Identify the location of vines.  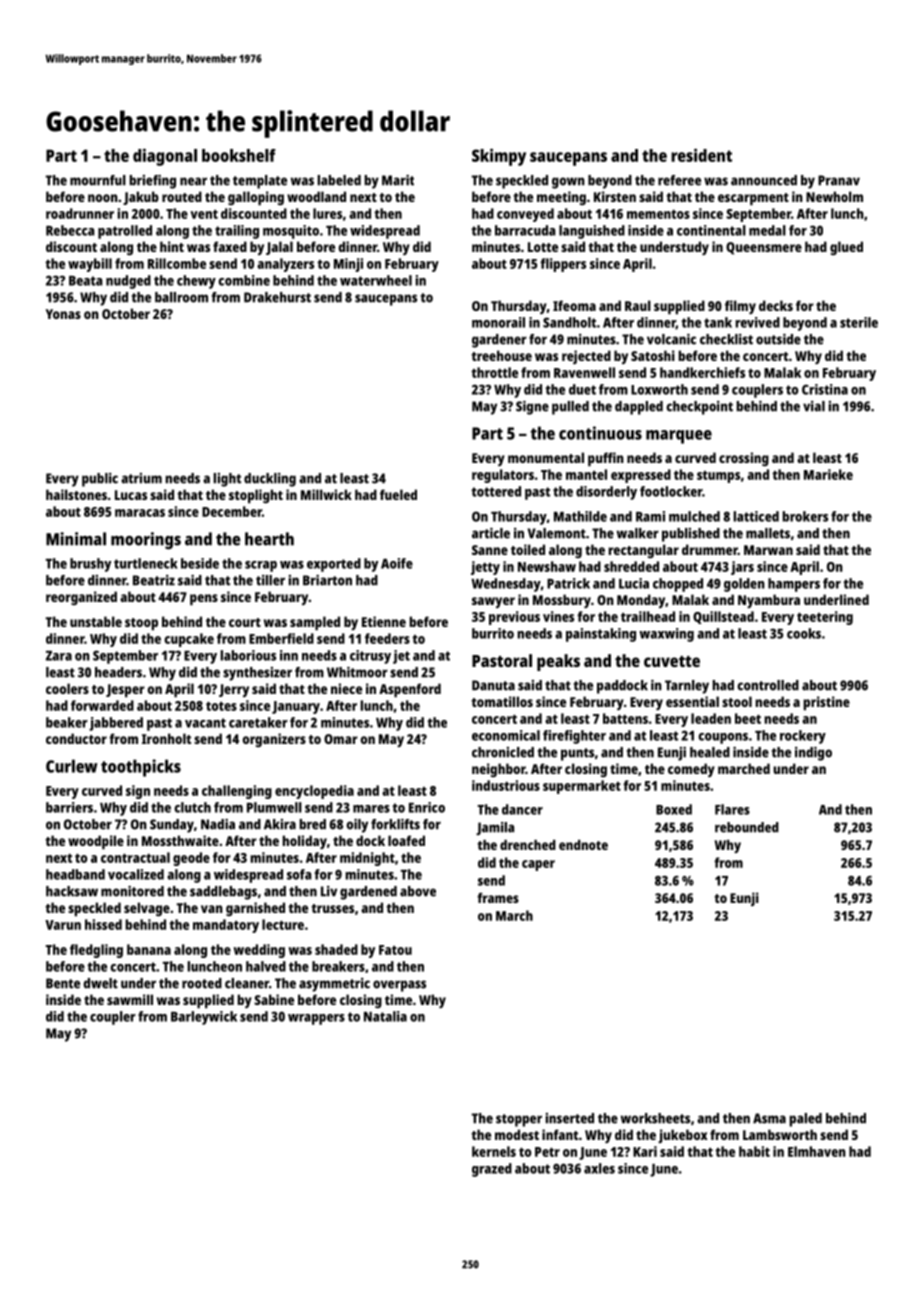
(558, 616).
